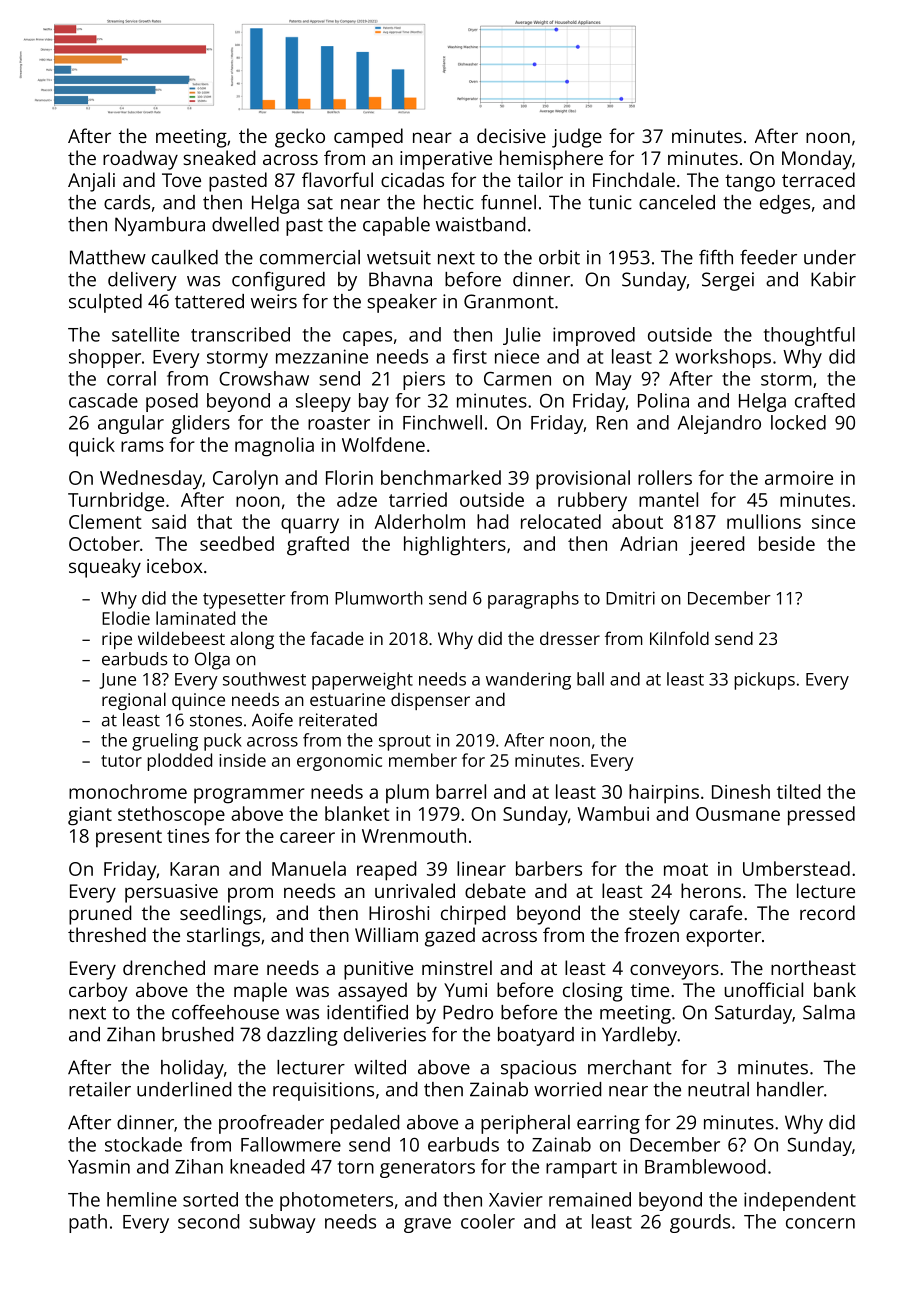  I want to click on locked, so click(798, 422).
